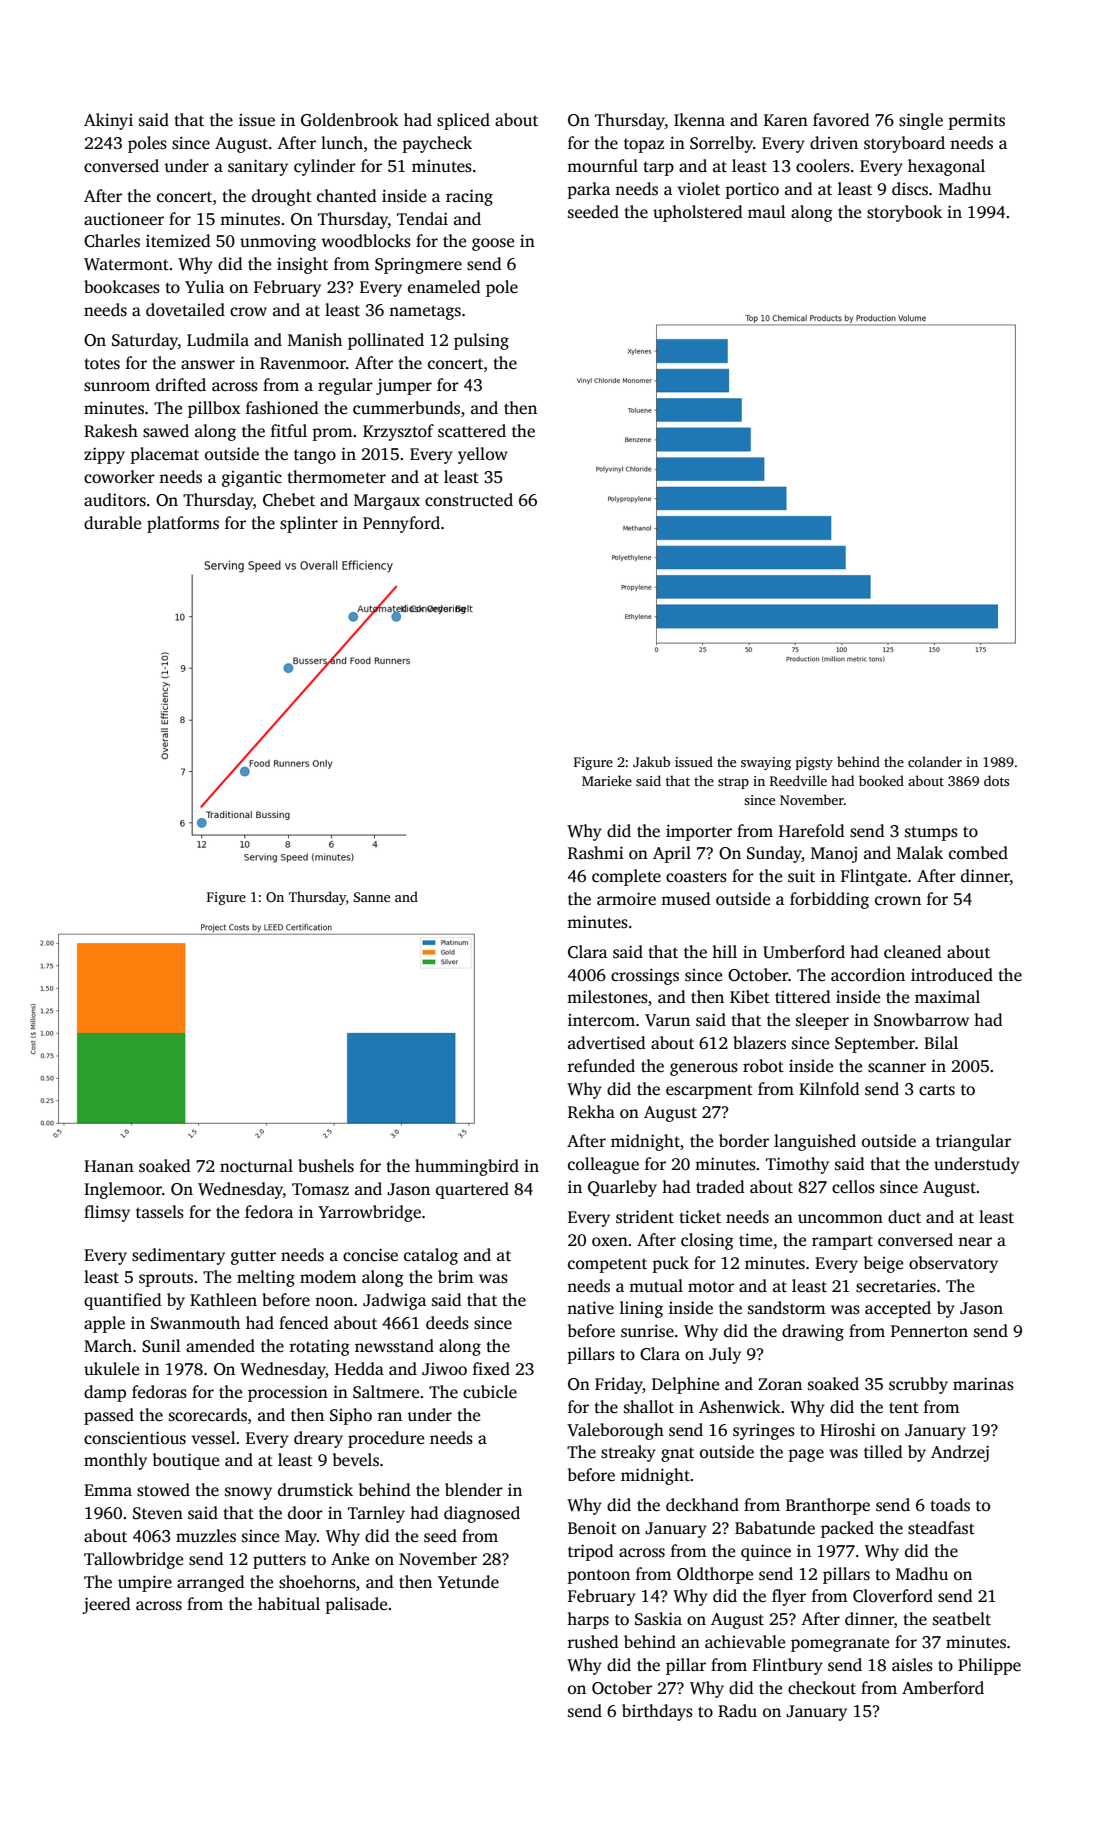 This screenshot has height=1824, width=1108. What do you see at coordinates (108, 121) in the screenshot?
I see `Akinyi` at bounding box center [108, 121].
